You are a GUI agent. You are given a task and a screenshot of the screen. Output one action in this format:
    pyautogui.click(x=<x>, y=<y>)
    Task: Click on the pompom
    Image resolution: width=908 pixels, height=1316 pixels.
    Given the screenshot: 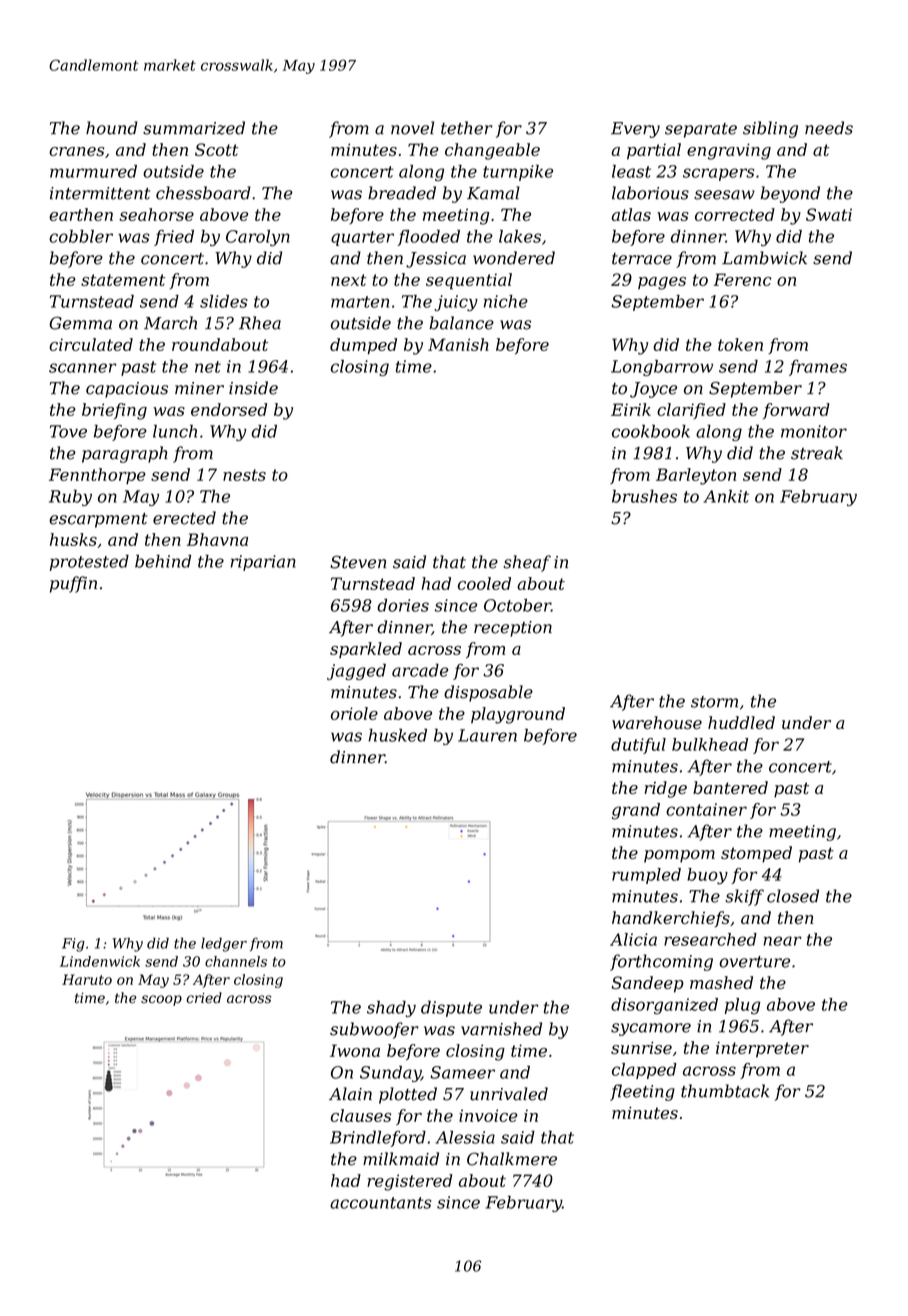 What is the action you would take?
    pyautogui.click(x=679, y=856)
